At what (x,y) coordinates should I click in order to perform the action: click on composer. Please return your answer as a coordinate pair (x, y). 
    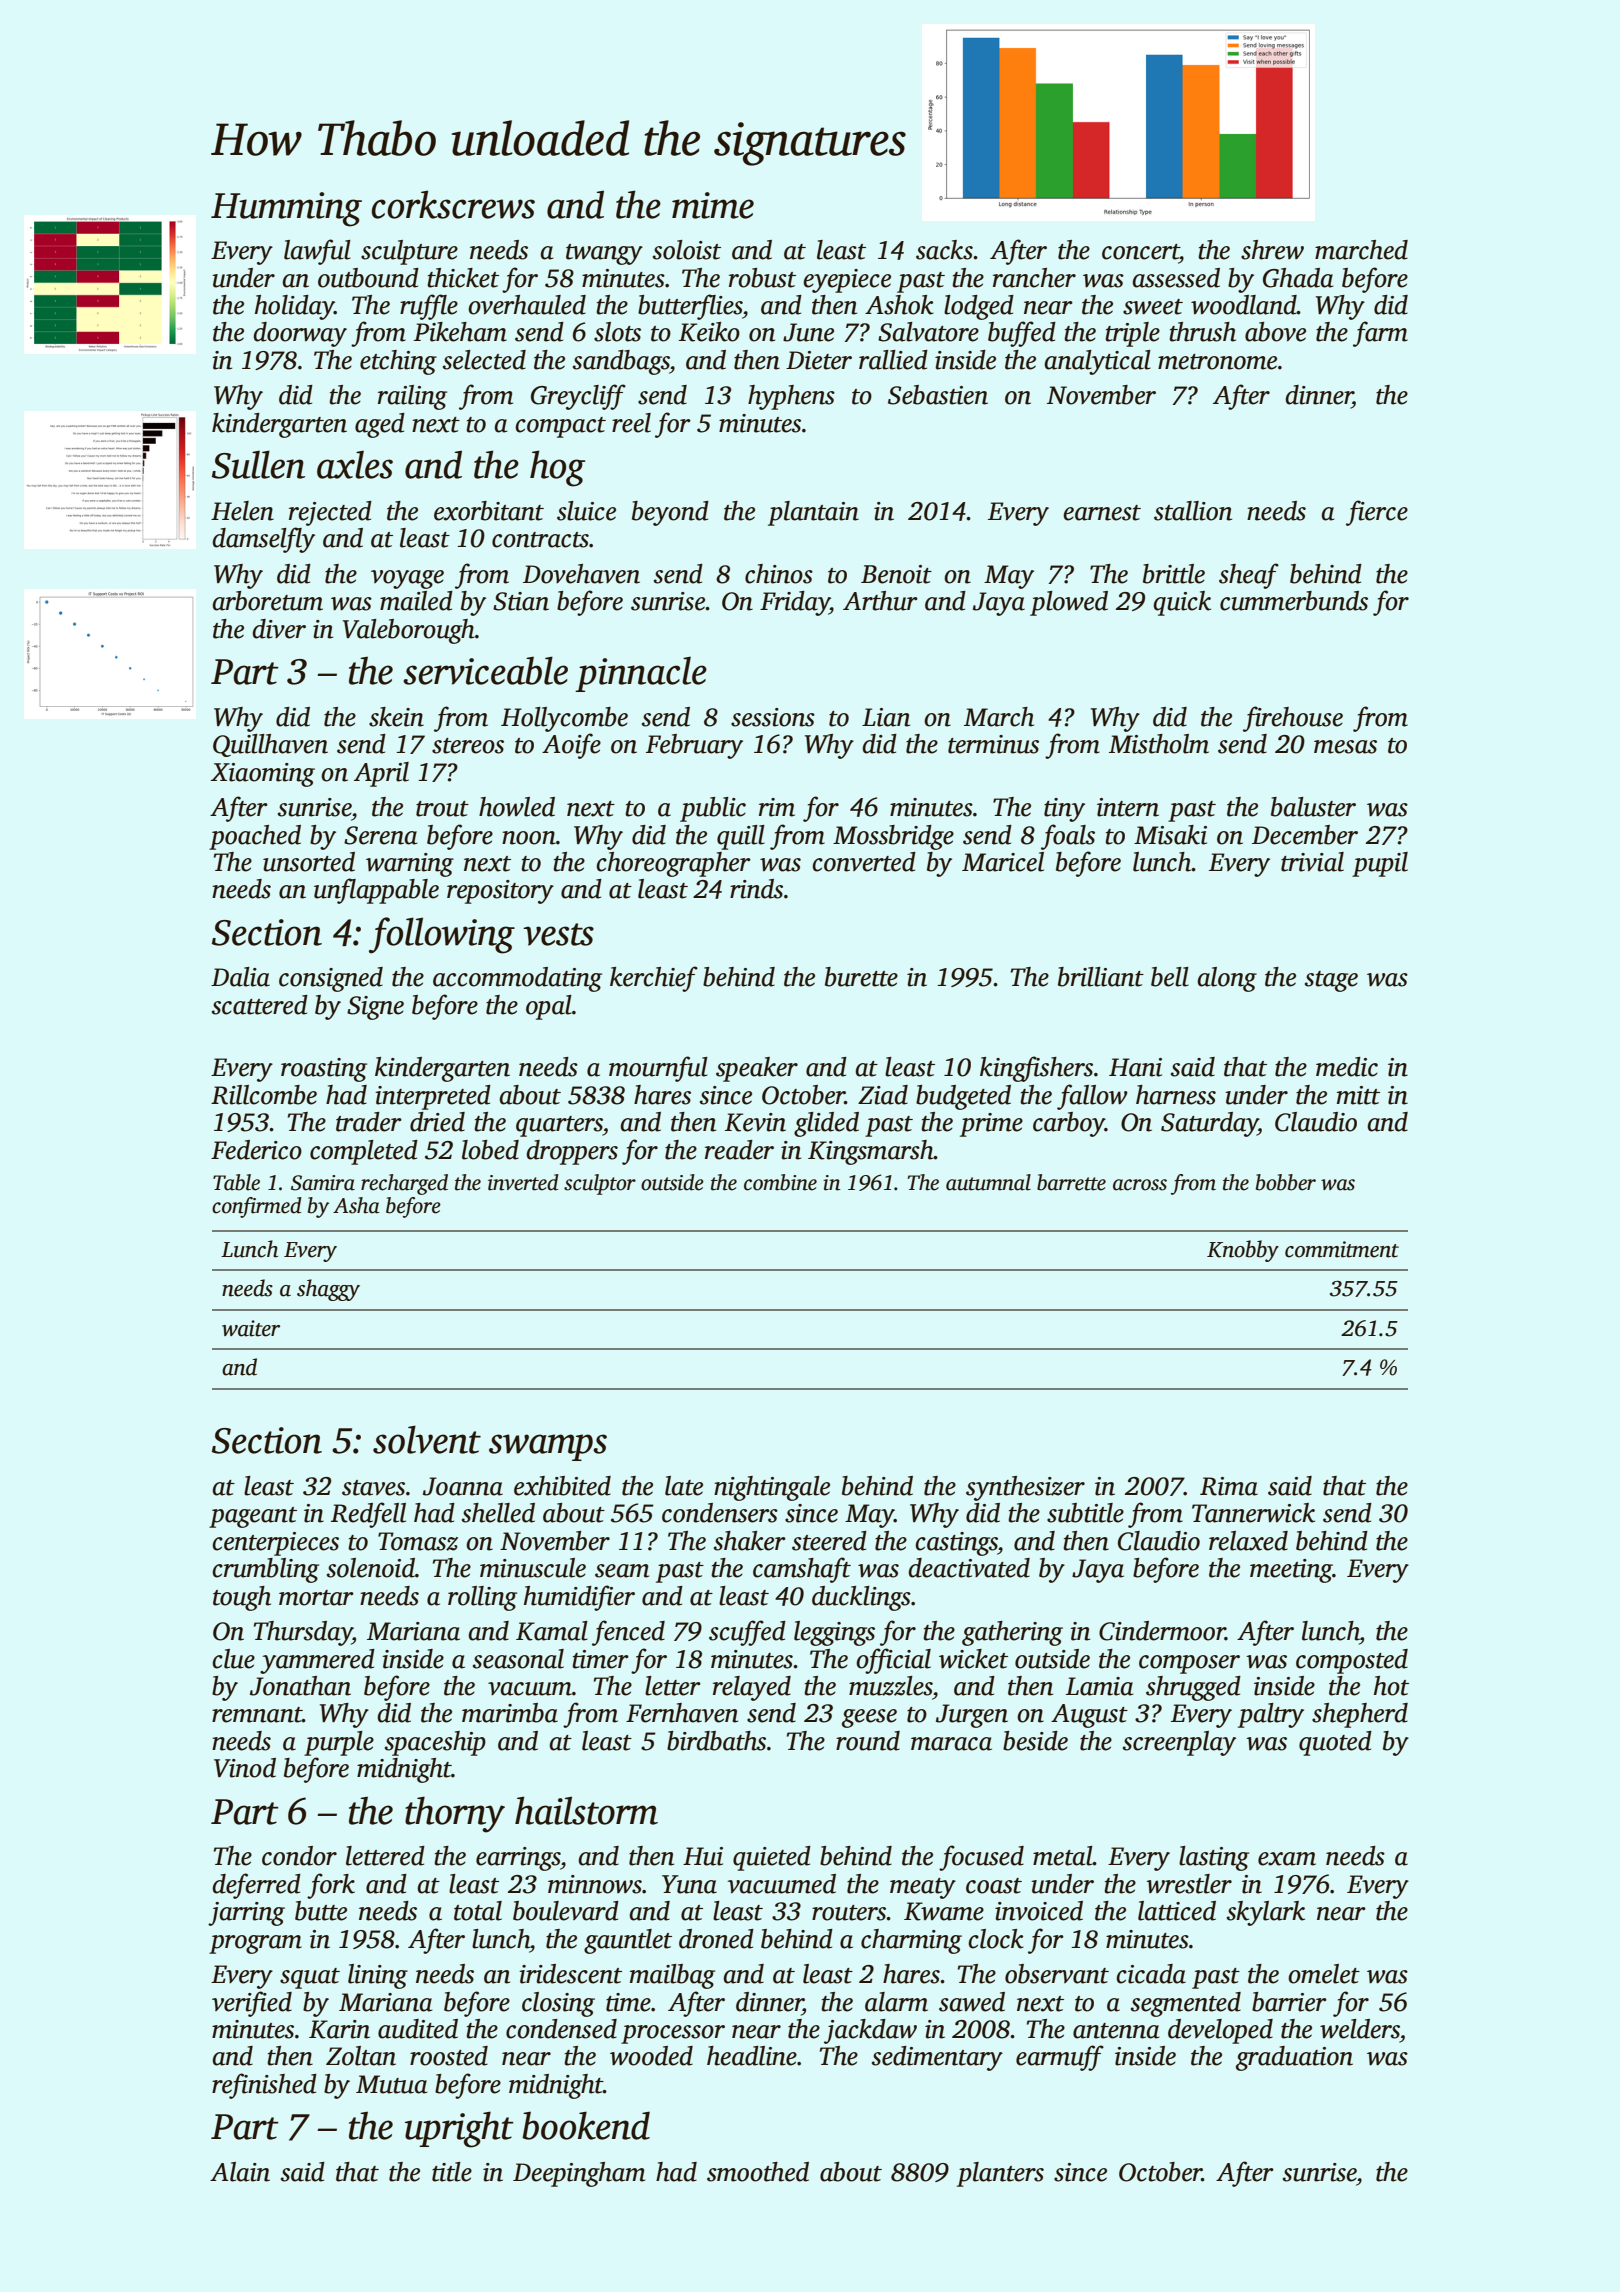
    Looking at the image, I should click on (1189, 1664).
